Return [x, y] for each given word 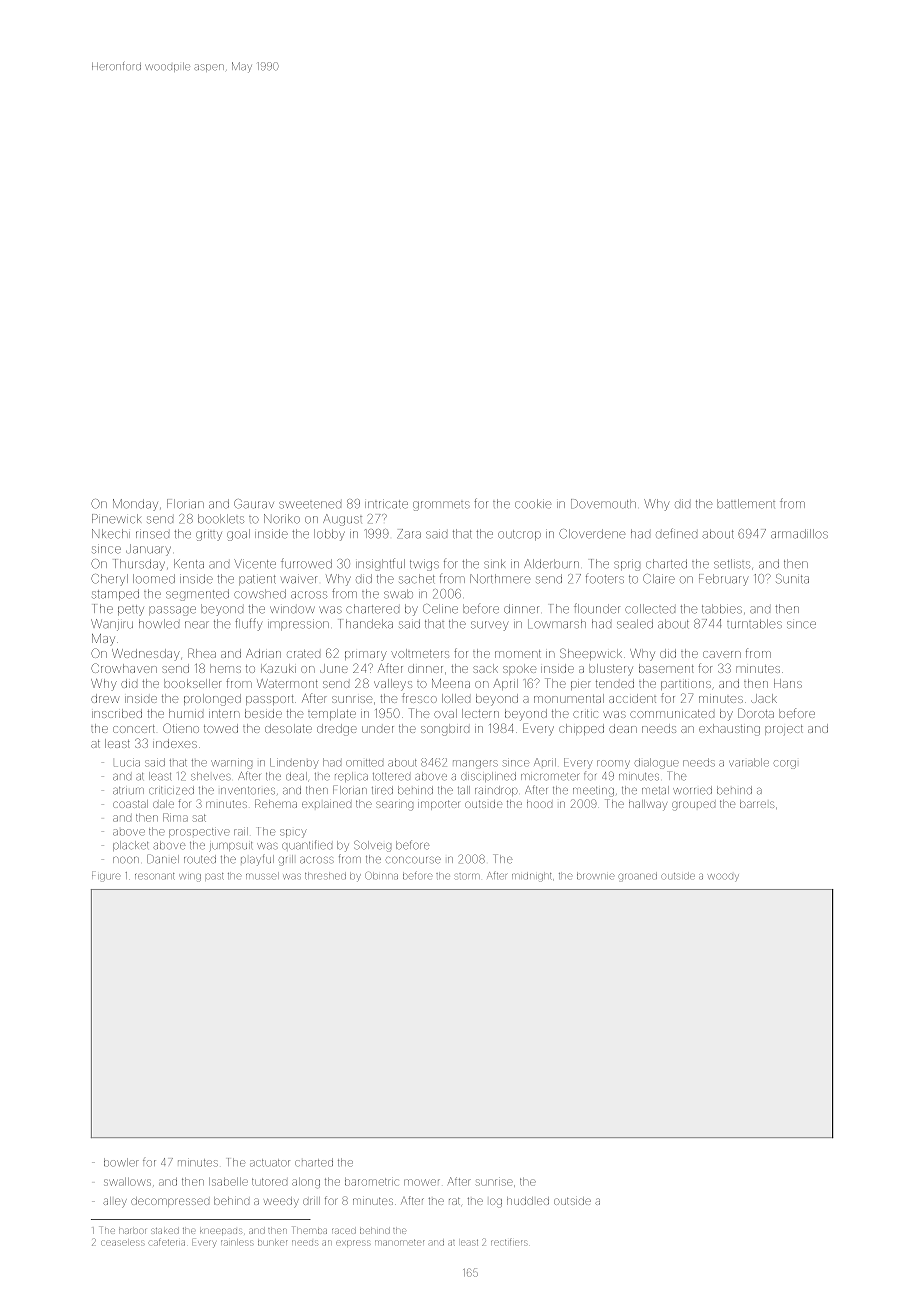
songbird [445, 730]
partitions [686, 685]
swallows [127, 1182]
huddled [528, 1201]
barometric [371, 1182]
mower [422, 1182]
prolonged [212, 700]
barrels [757, 804]
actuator [270, 1163]
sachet [417, 579]
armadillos [799, 534]
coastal [130, 804]
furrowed [306, 563]
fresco [419, 698]
